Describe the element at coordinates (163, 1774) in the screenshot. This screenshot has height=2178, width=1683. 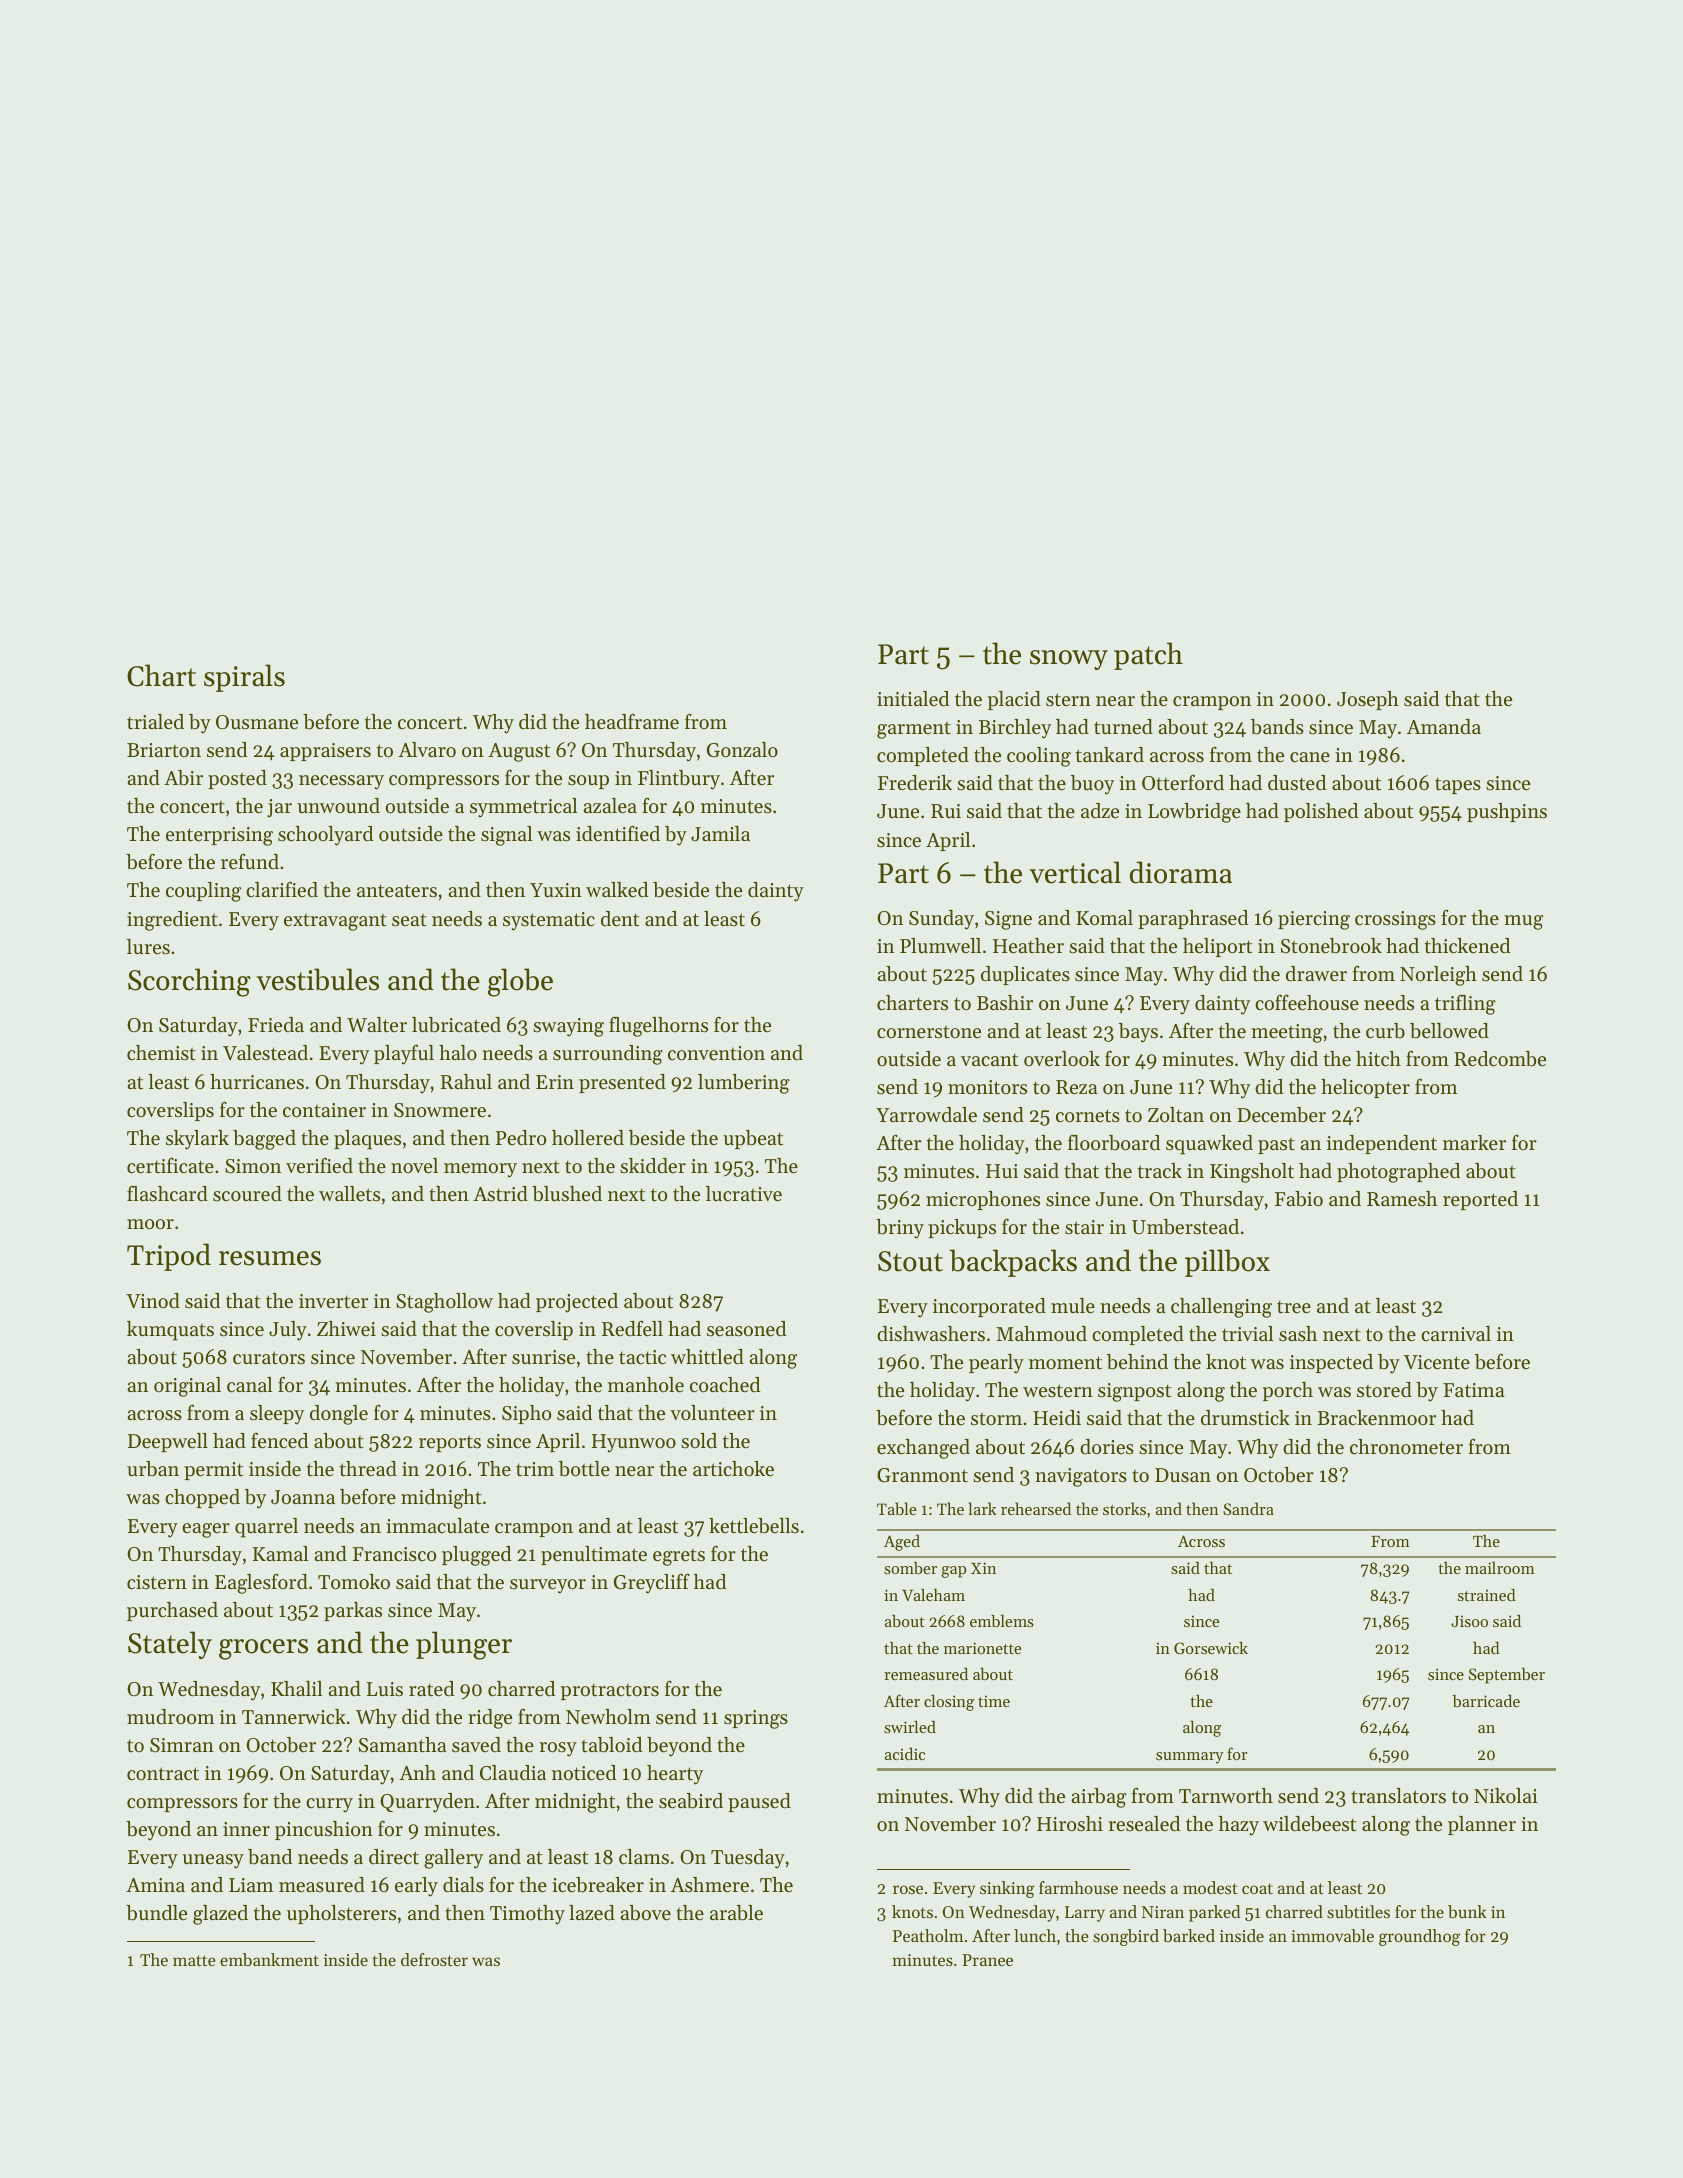
I see `contract` at that location.
